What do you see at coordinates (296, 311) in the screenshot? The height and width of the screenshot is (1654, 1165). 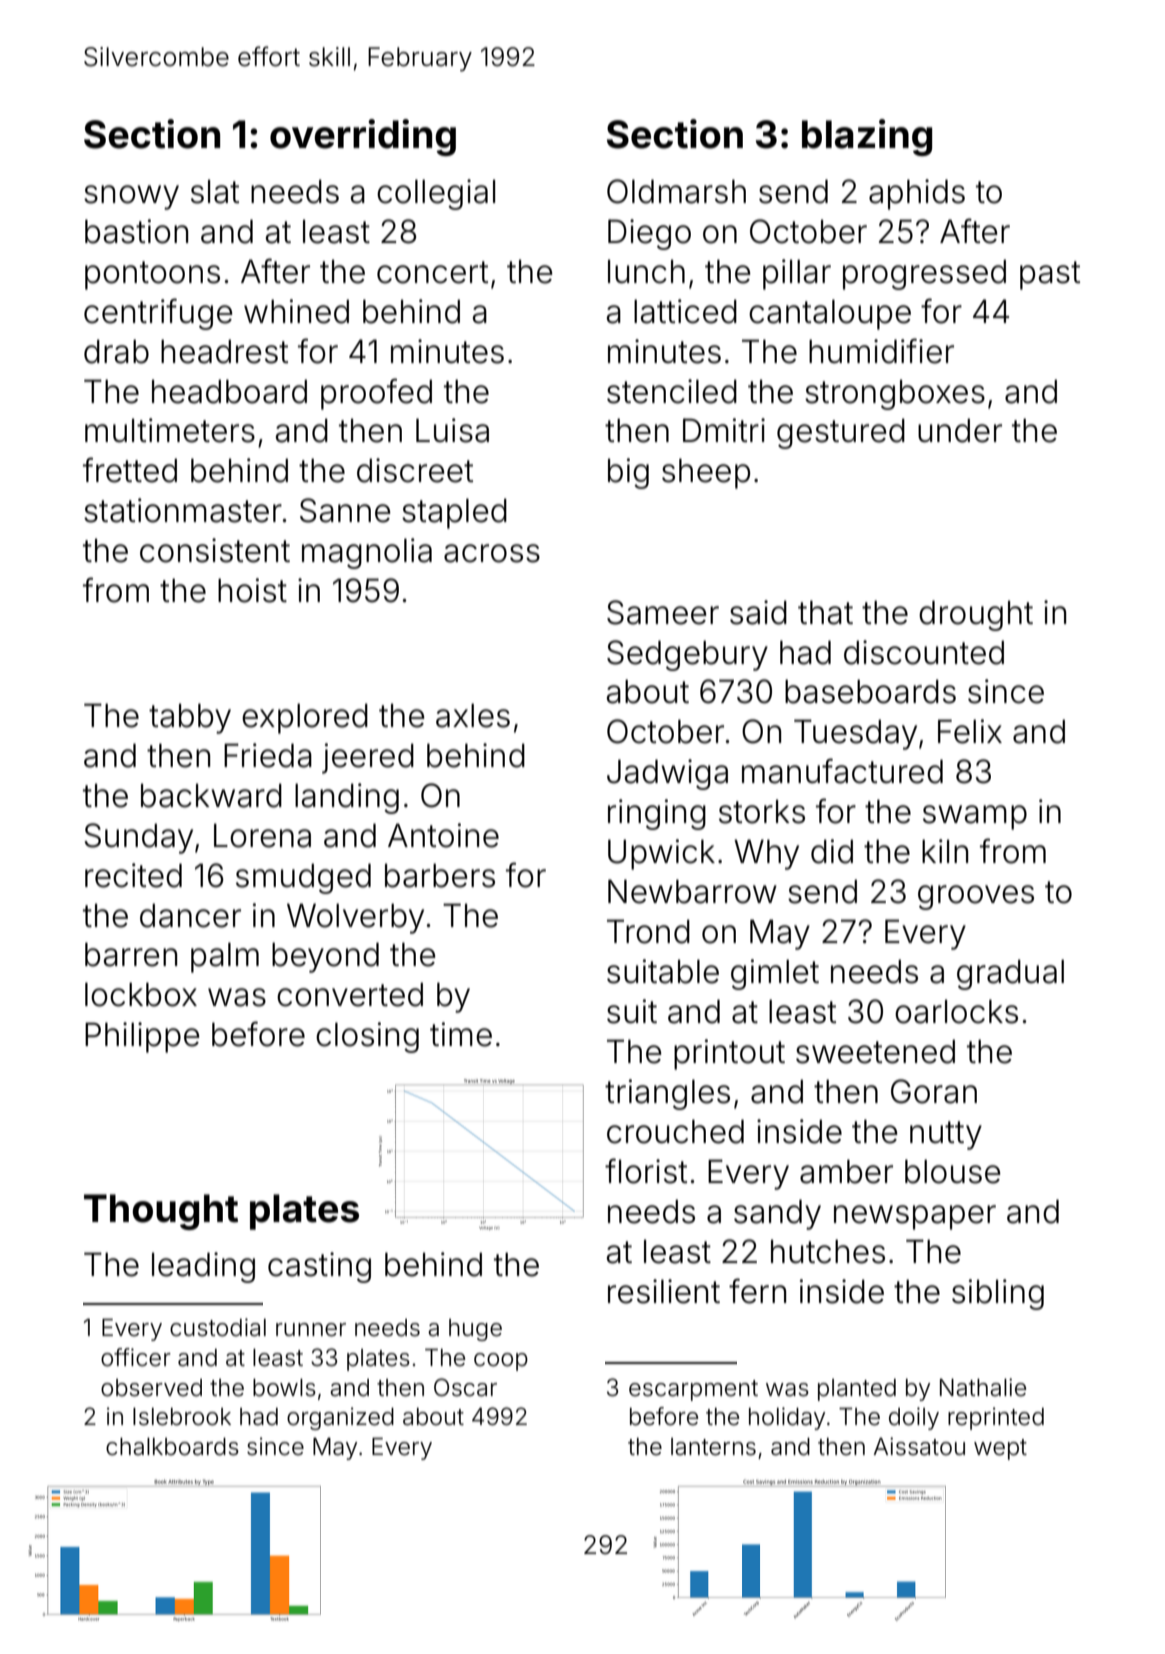 I see `whined` at bounding box center [296, 311].
